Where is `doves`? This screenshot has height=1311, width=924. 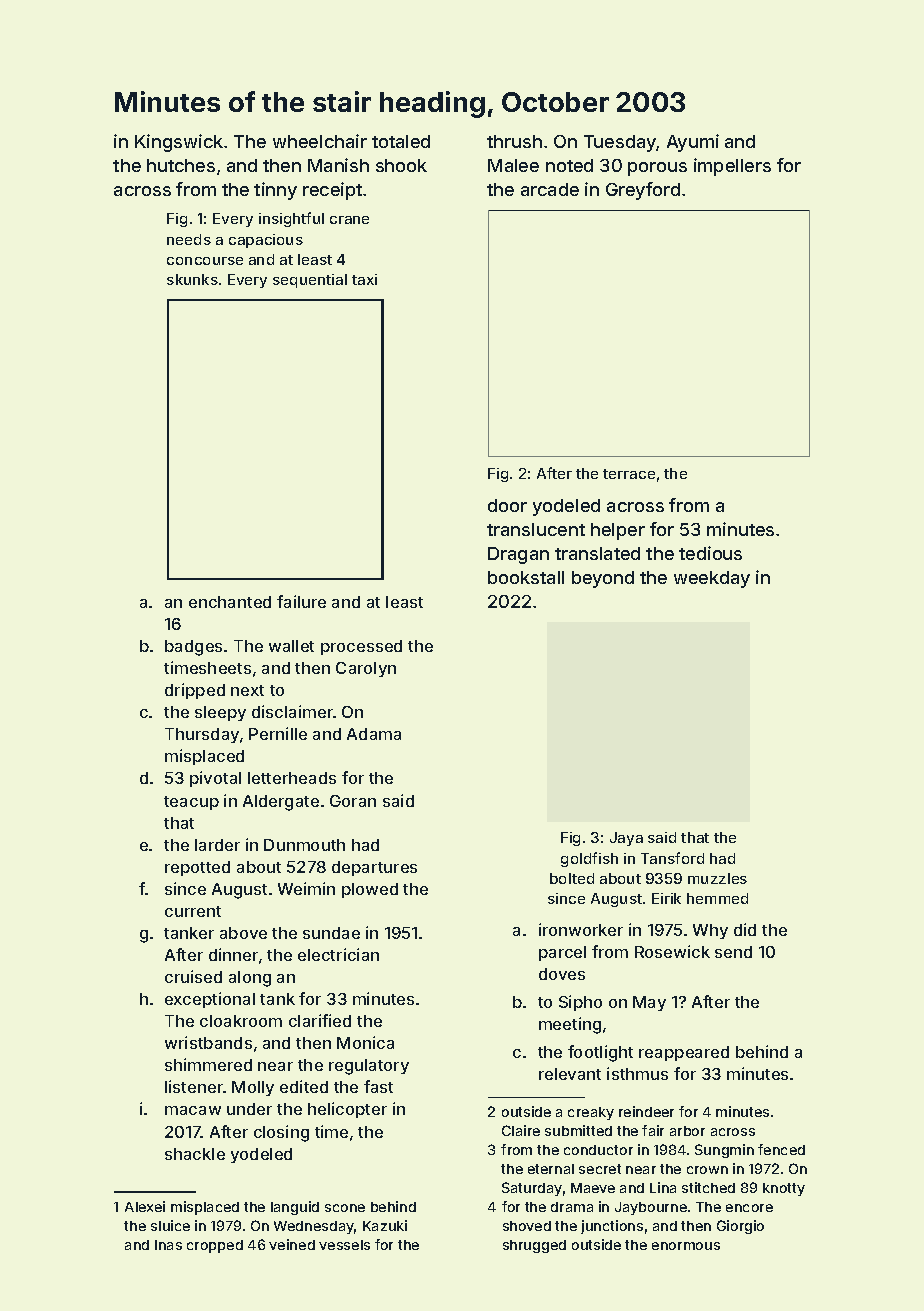 doves is located at coordinates (562, 974).
